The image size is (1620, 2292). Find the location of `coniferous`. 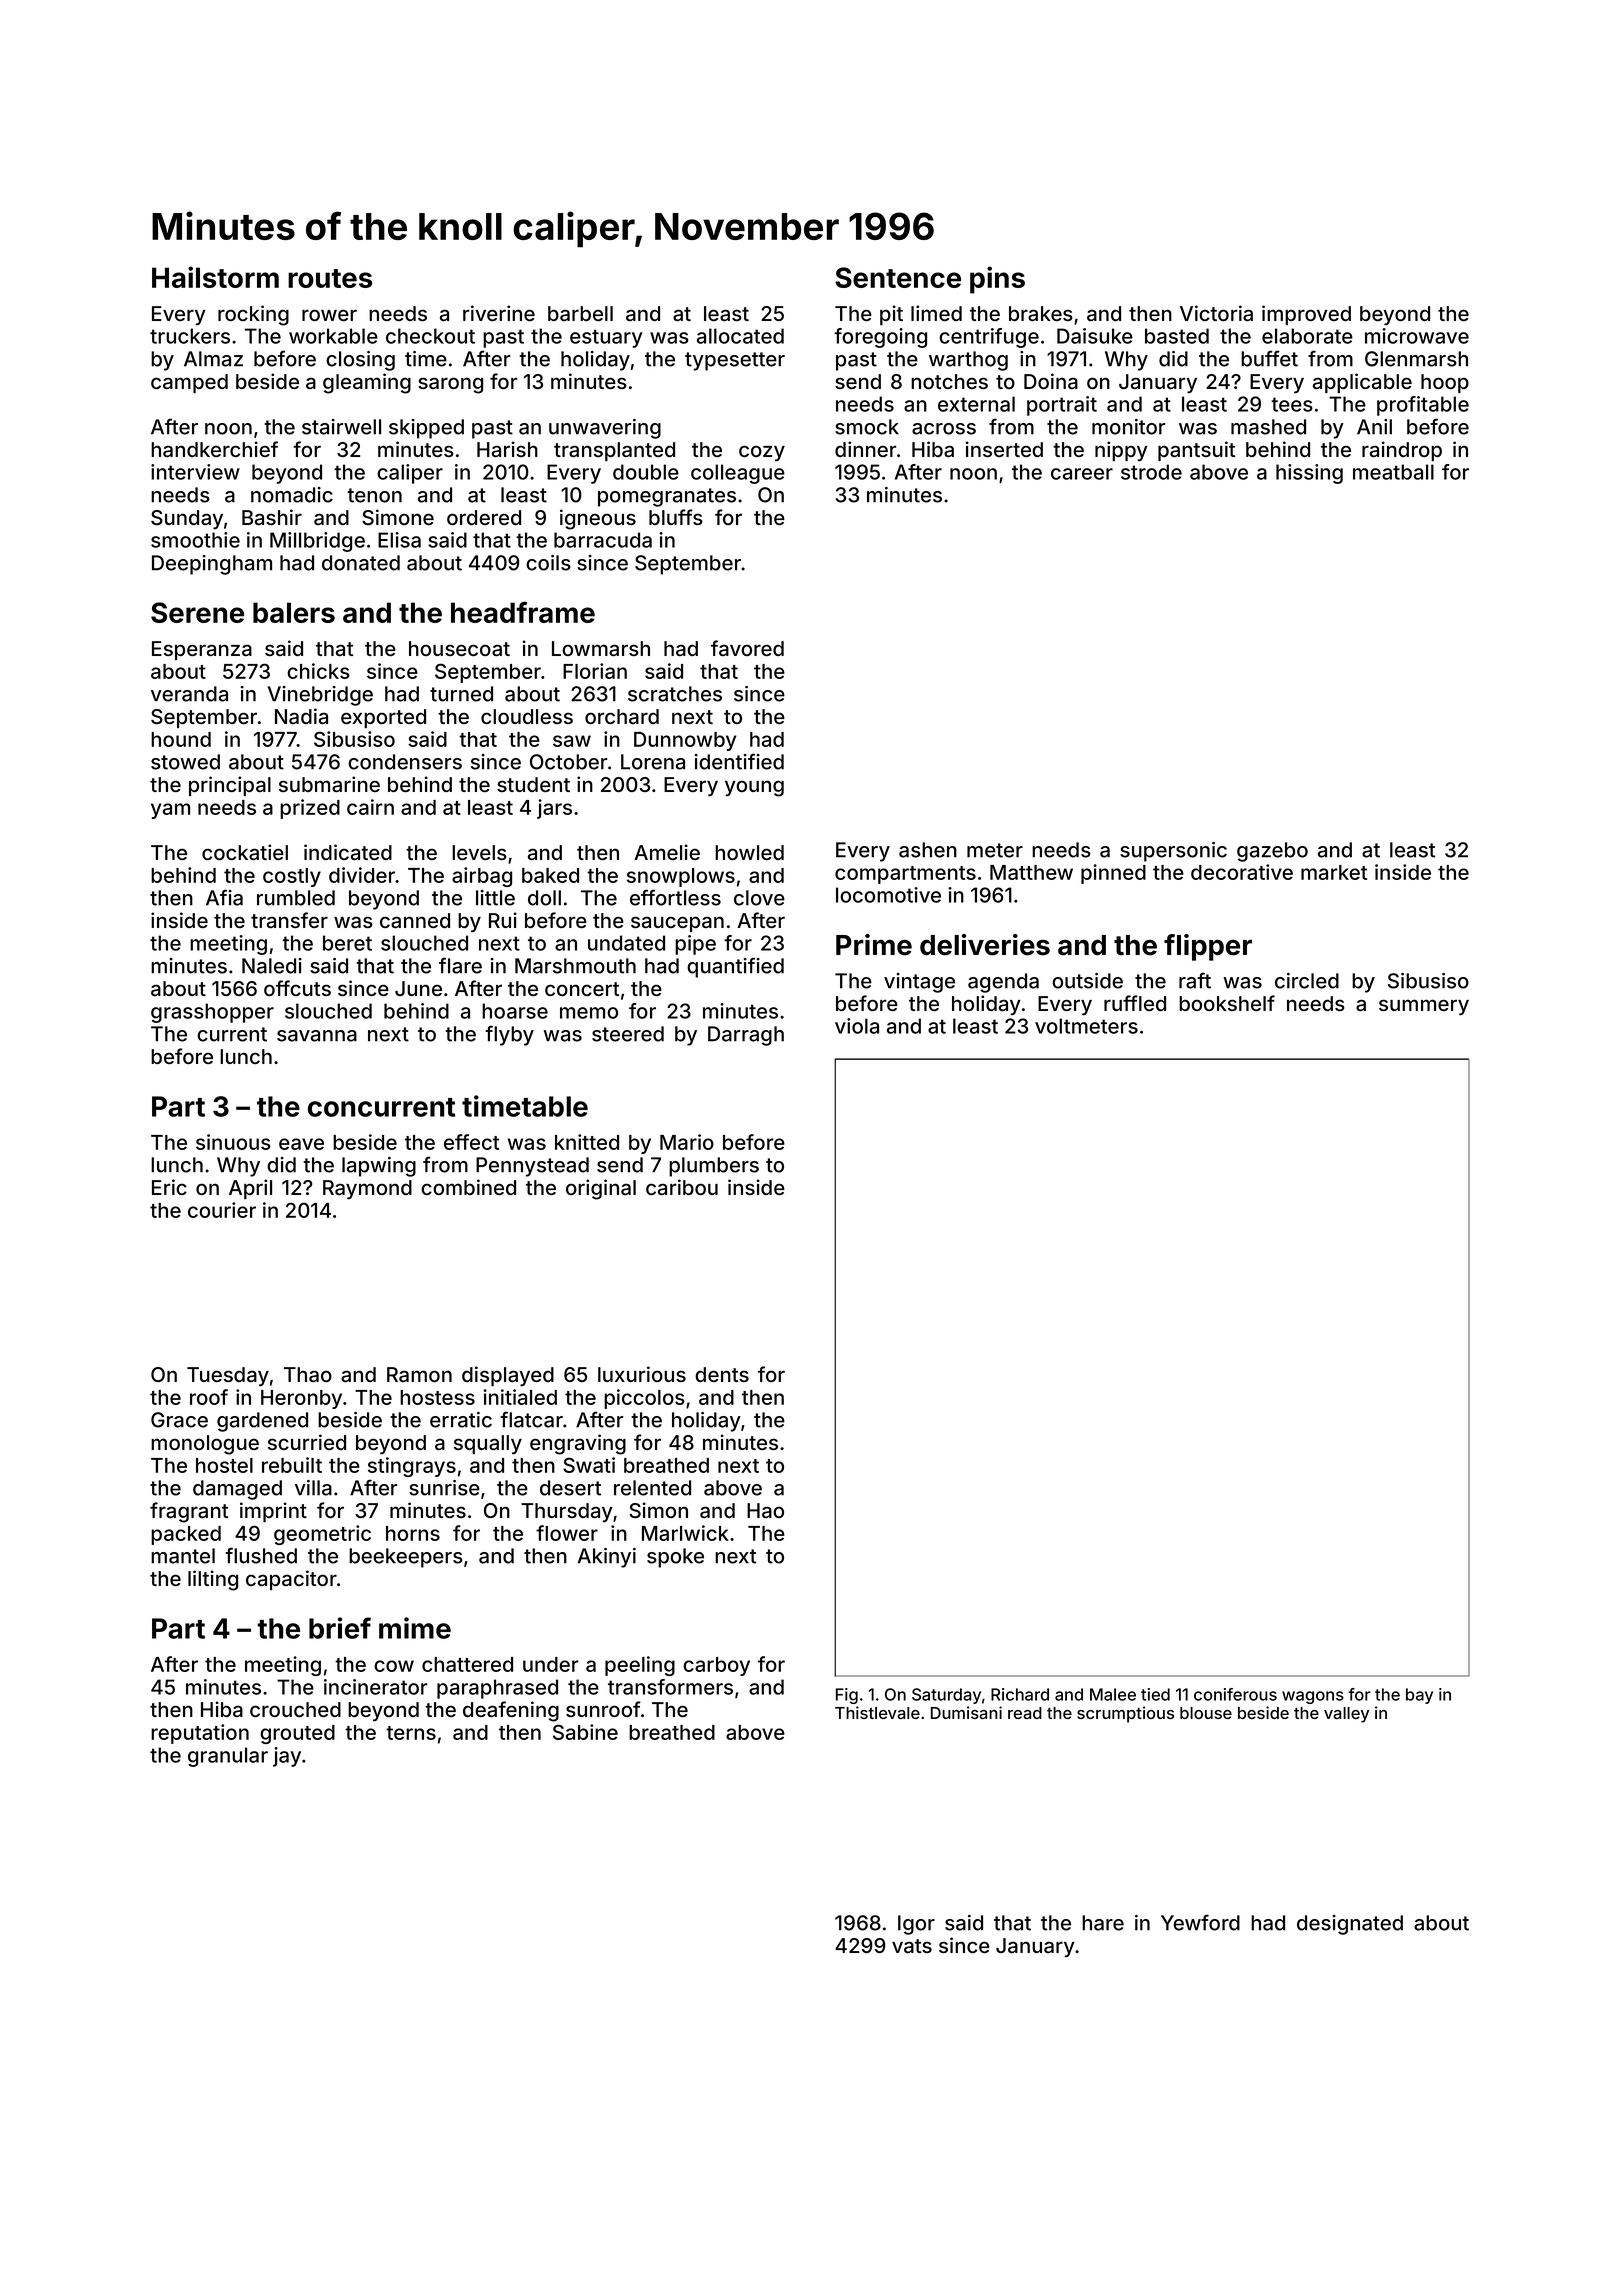

coniferous is located at coordinates (1235, 1694).
